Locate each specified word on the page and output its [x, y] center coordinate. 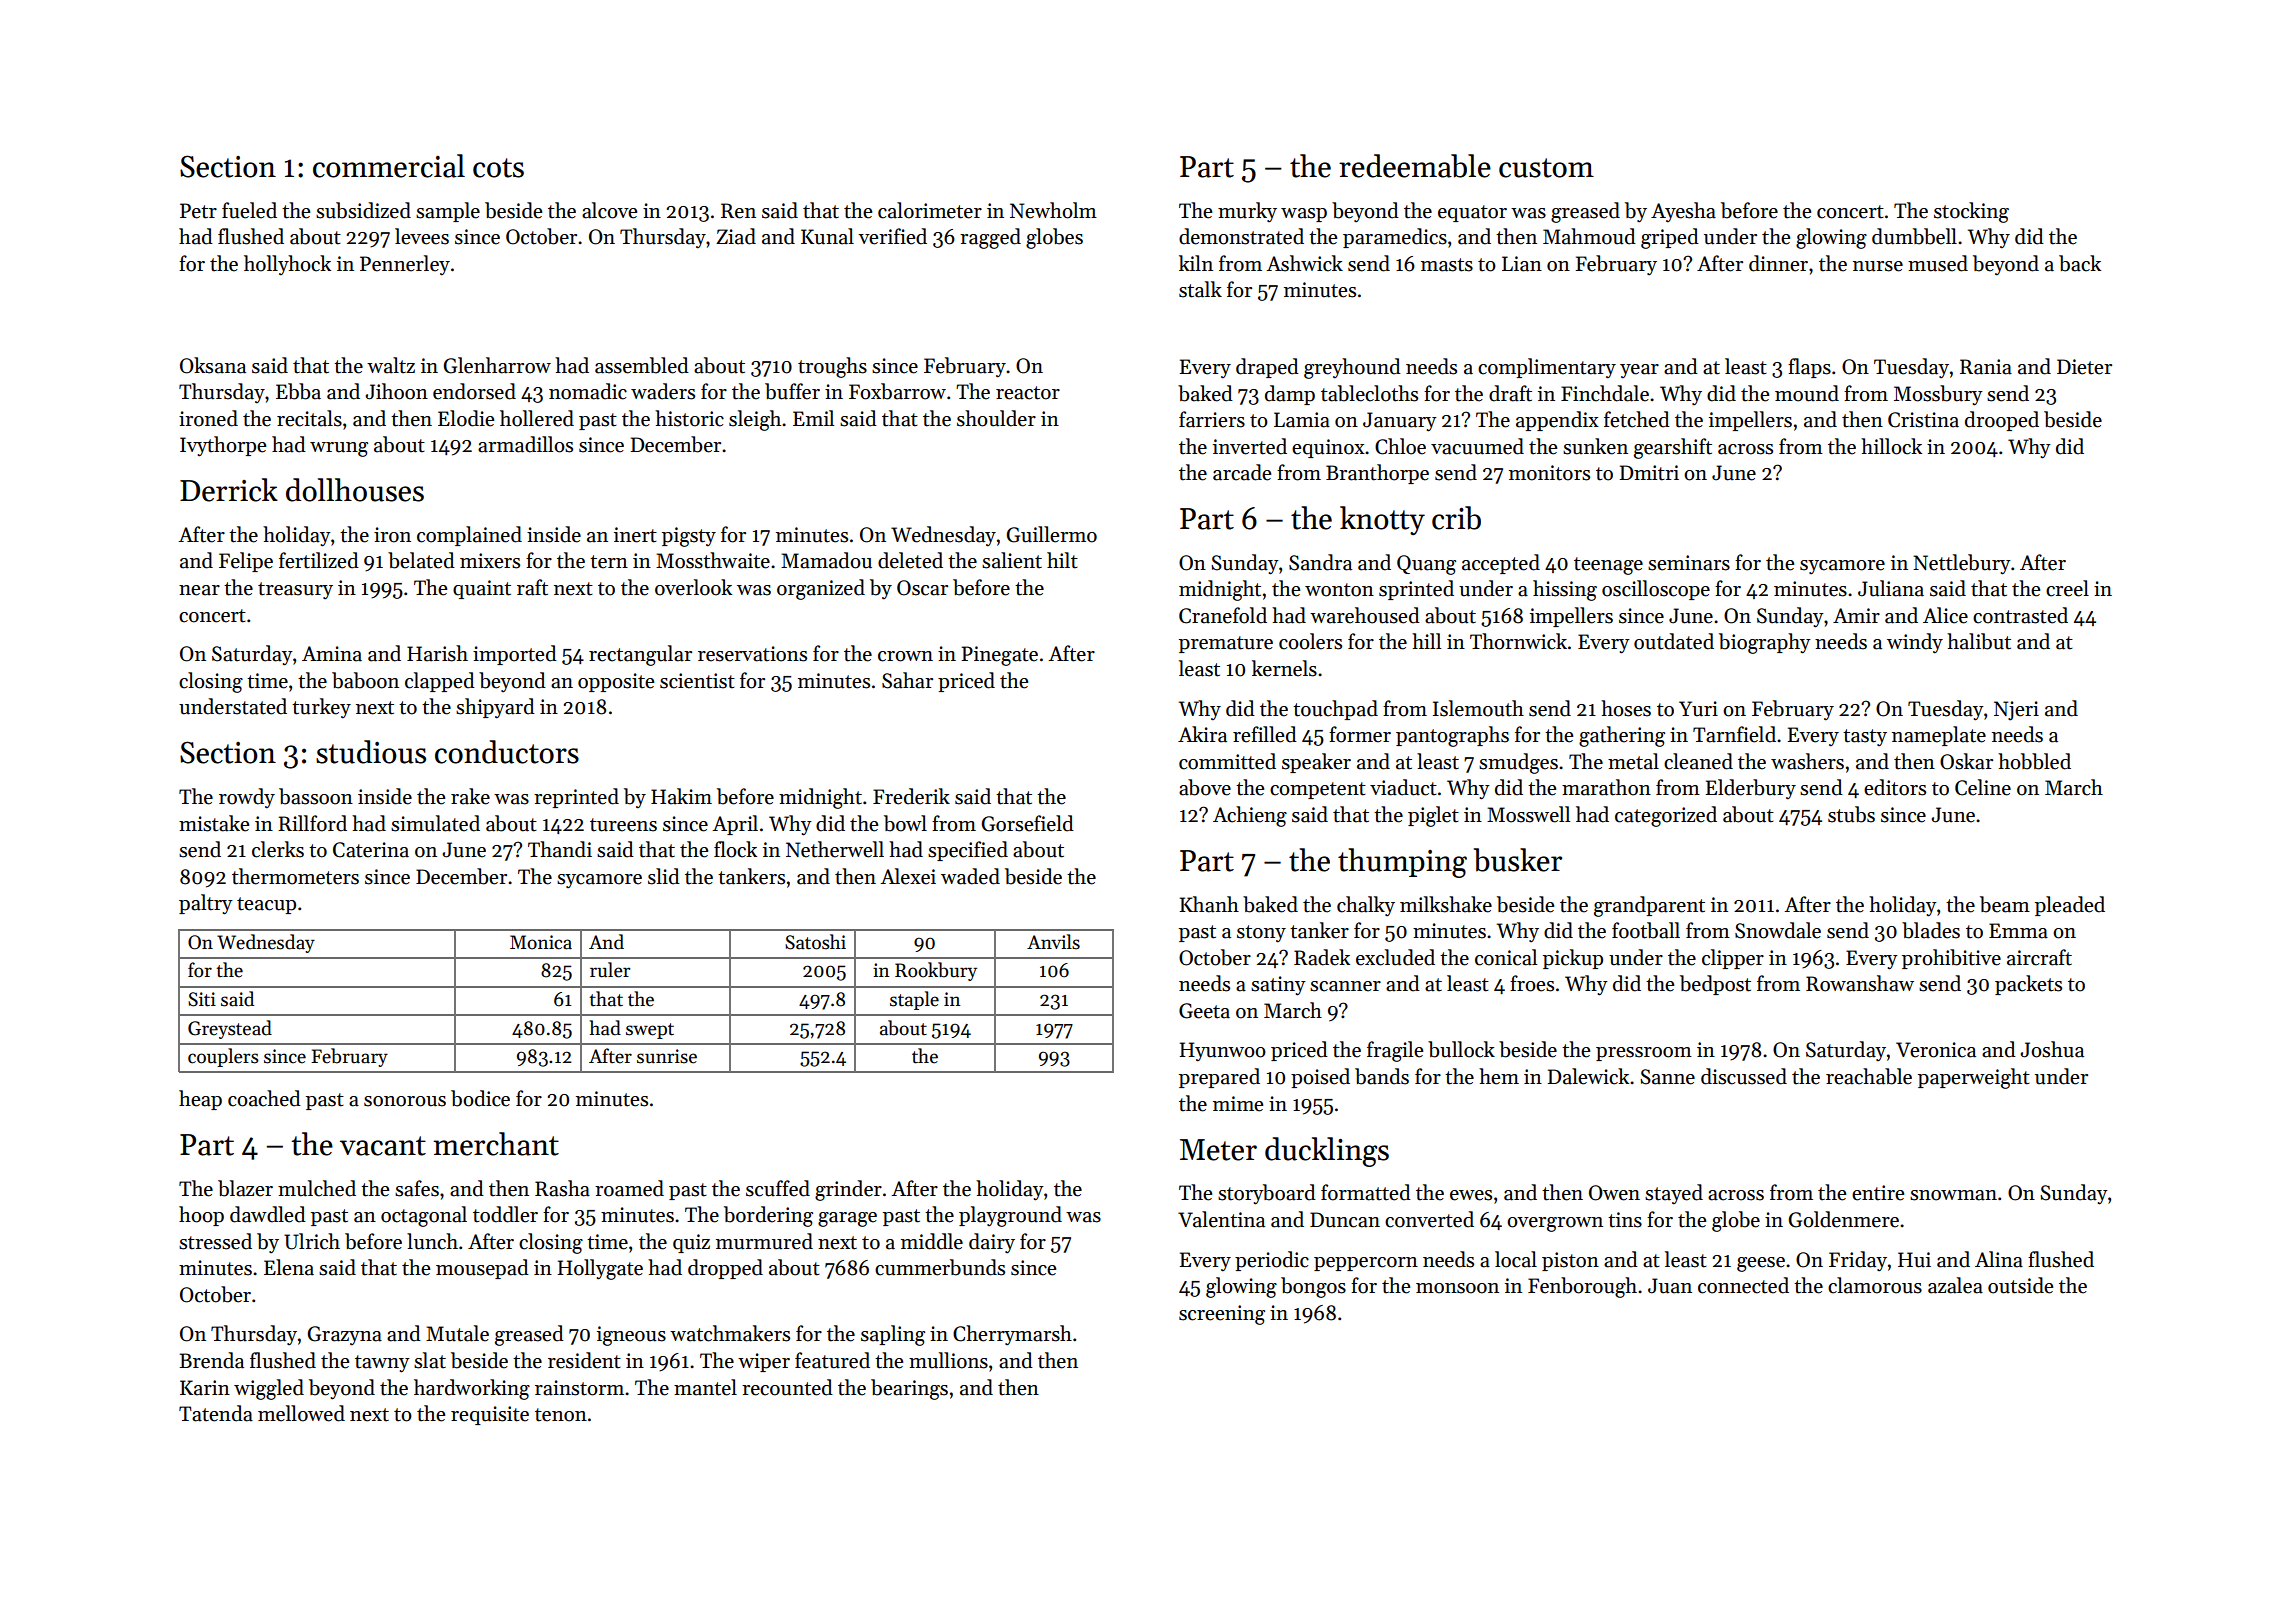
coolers [1310, 641]
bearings [909, 1389]
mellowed [301, 1413]
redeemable [1415, 166]
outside [2020, 1285]
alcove [609, 210]
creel [2067, 588]
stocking [1971, 212]
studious [371, 752]
